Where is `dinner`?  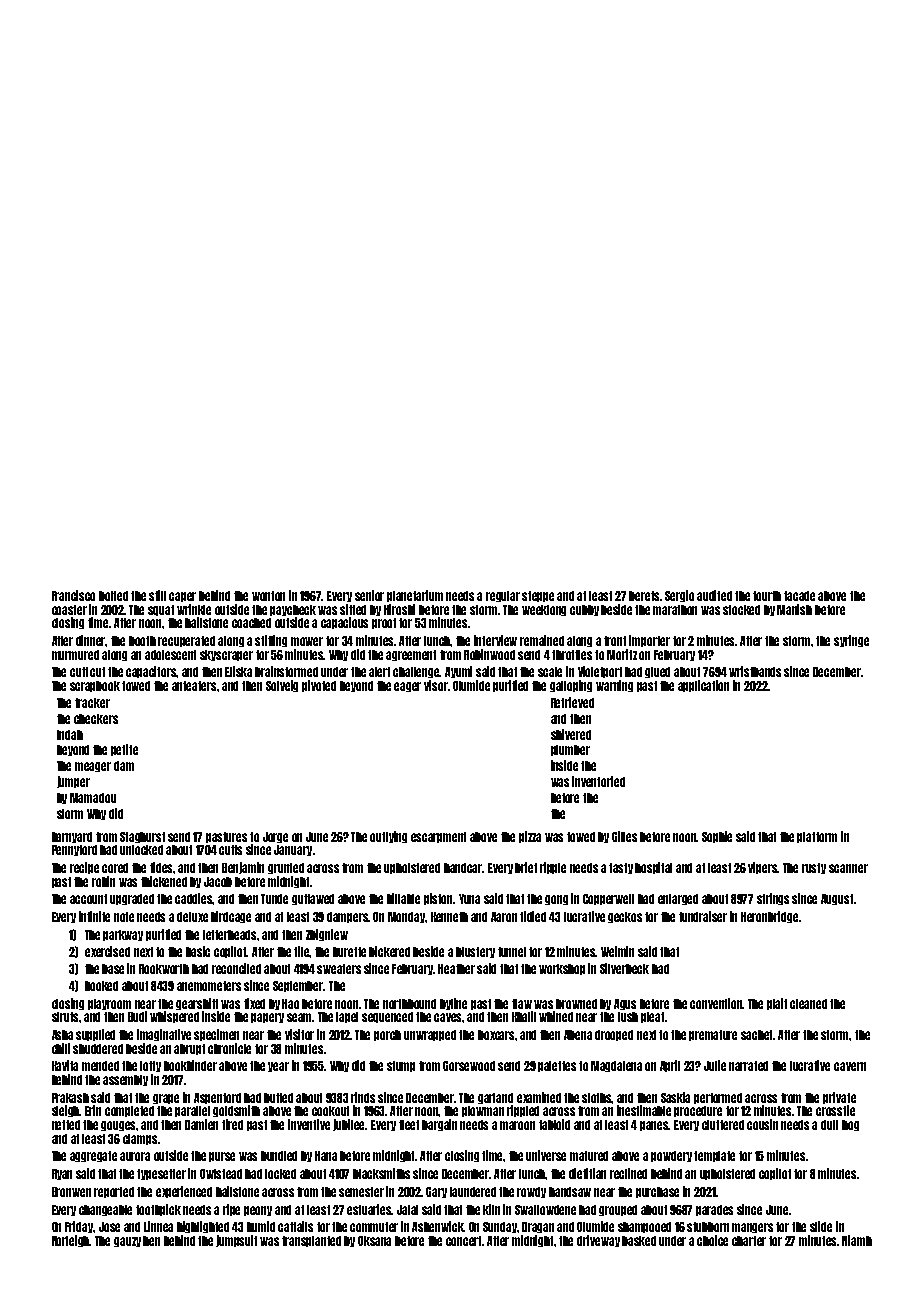
dinner is located at coordinates (91, 641).
